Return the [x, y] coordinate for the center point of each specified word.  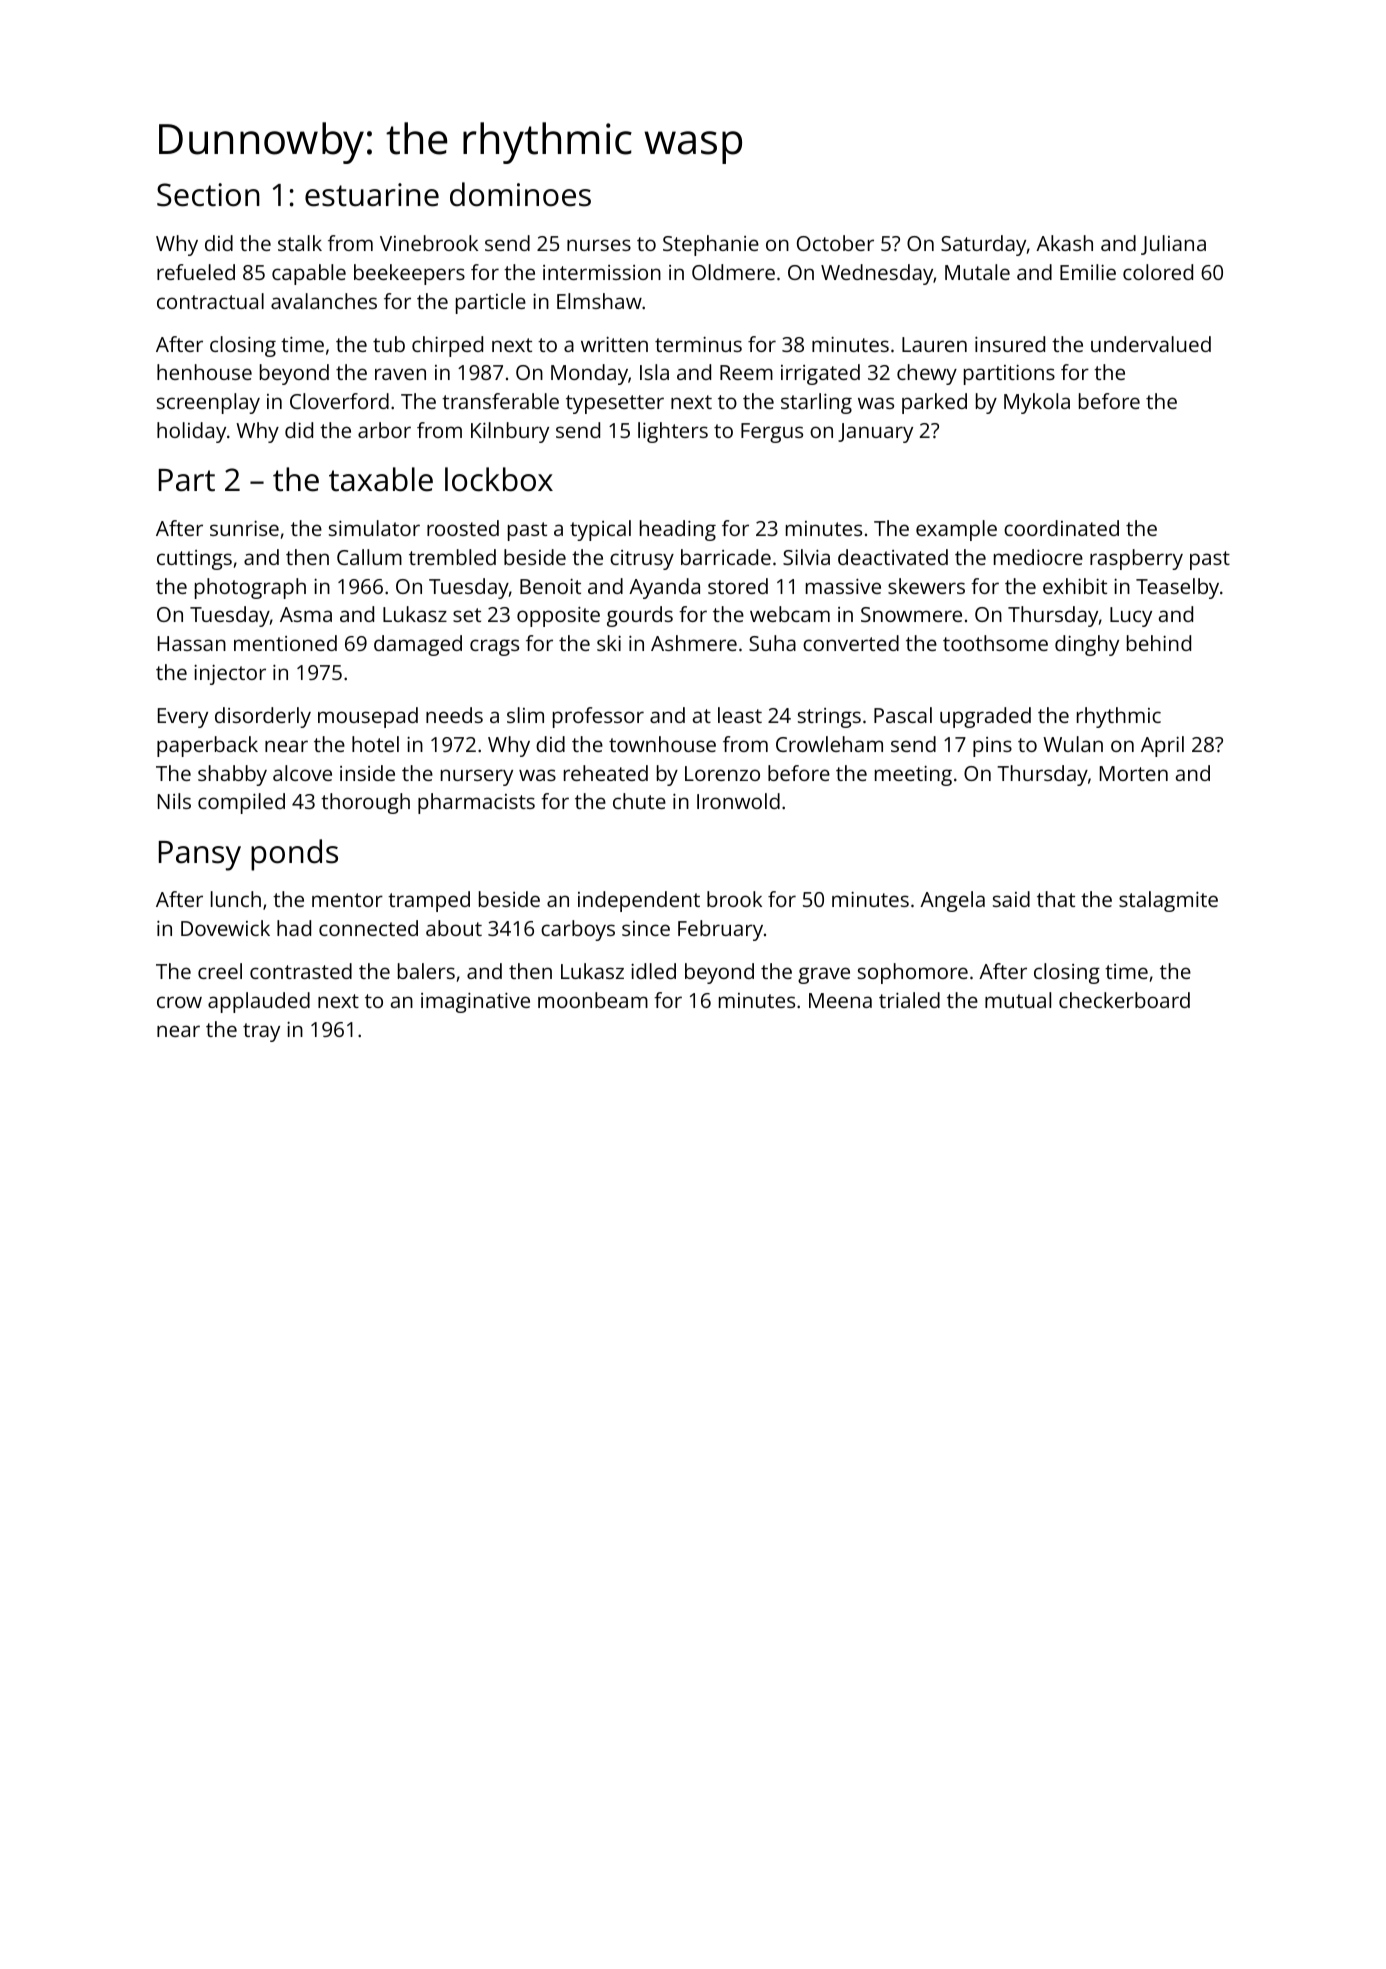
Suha [772, 643]
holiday [191, 432]
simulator [374, 528]
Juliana [1173, 245]
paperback [207, 746]
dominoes [520, 194]
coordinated [1061, 528]
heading [678, 530]
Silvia [806, 557]
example [956, 530]
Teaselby [1177, 588]
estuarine [372, 195]
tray [261, 1032]
